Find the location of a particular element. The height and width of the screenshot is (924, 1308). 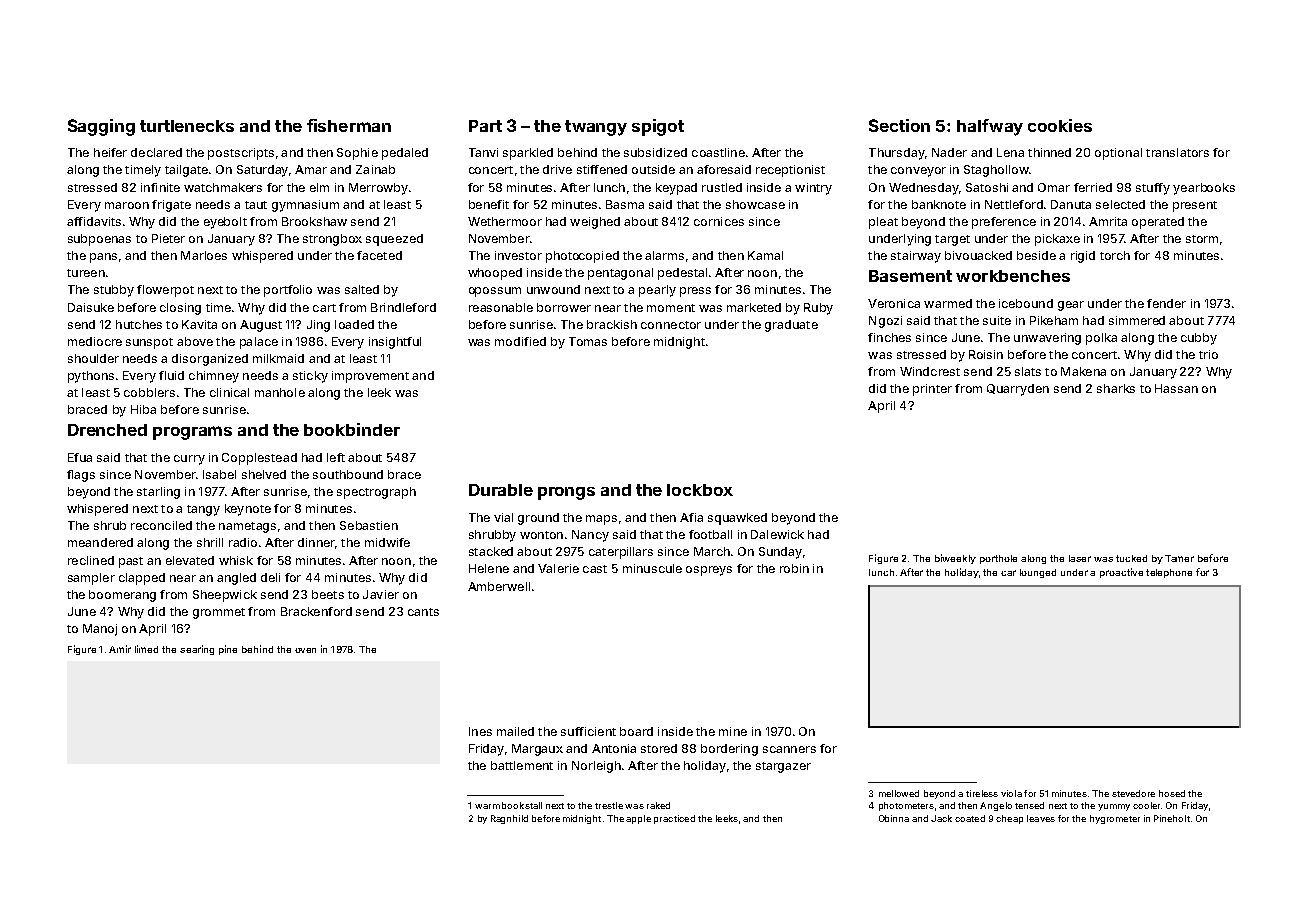

starling is located at coordinates (158, 493).
